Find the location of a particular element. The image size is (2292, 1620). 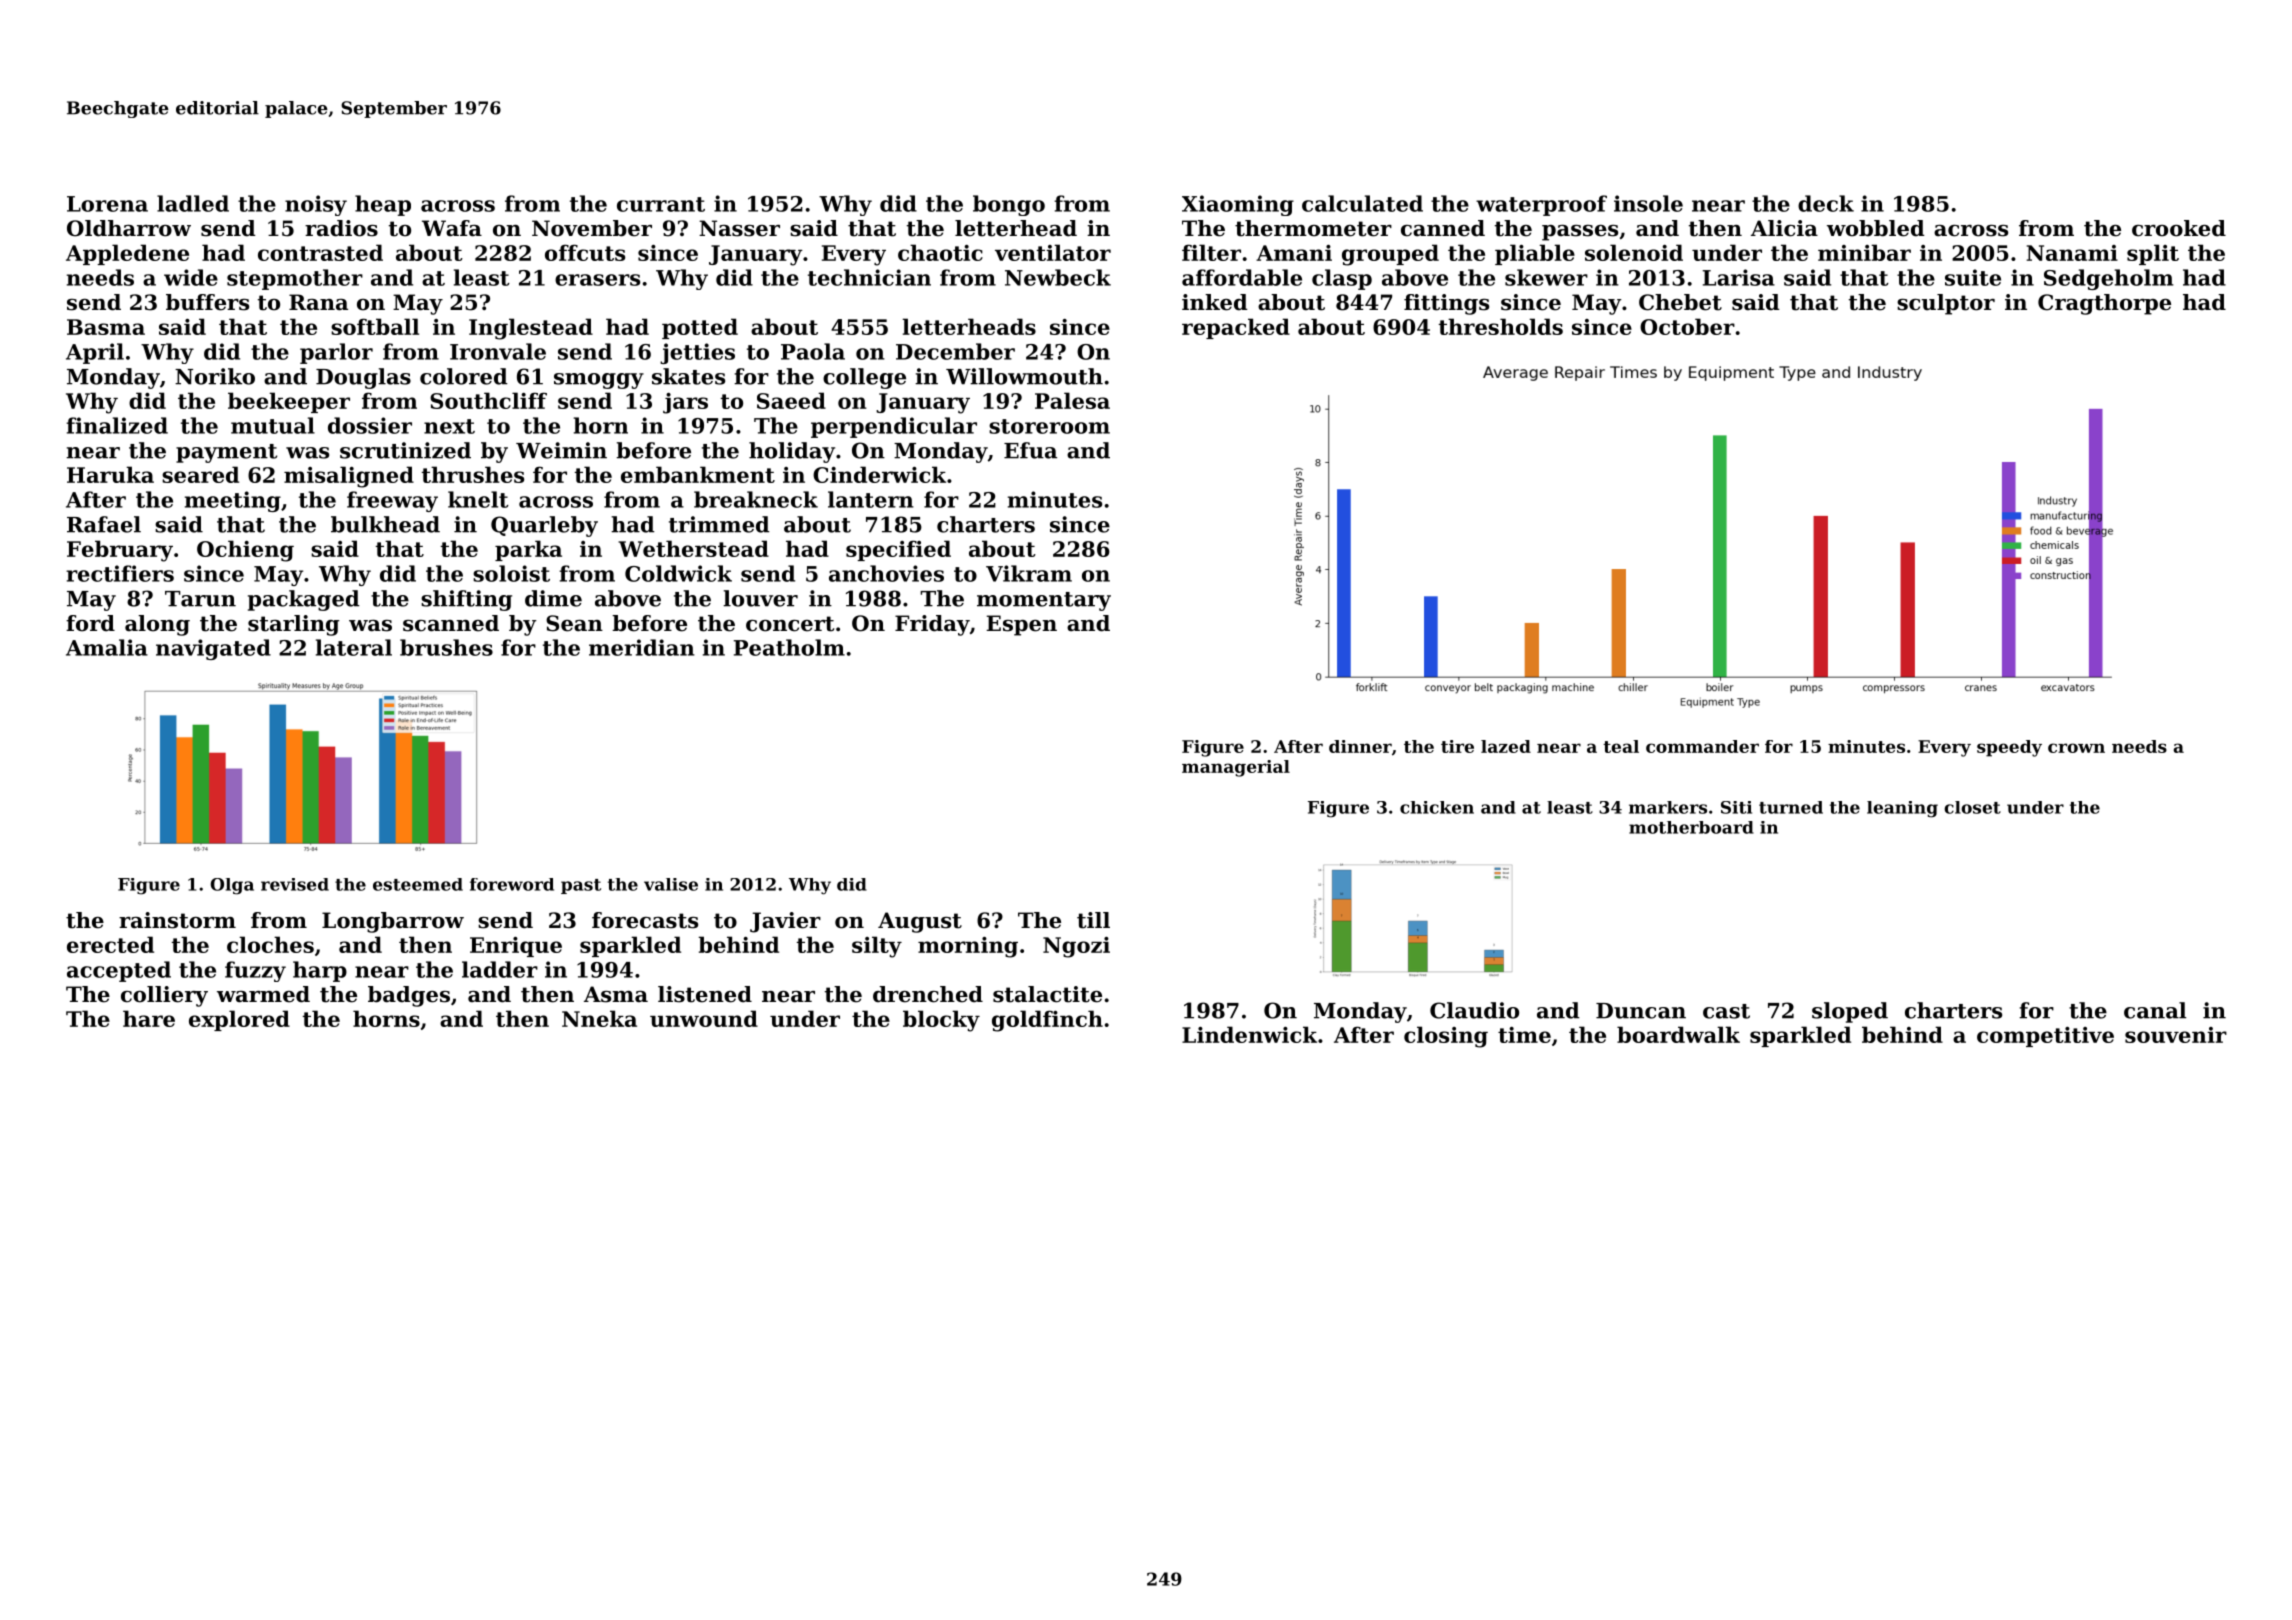

Rana is located at coordinates (318, 302).
